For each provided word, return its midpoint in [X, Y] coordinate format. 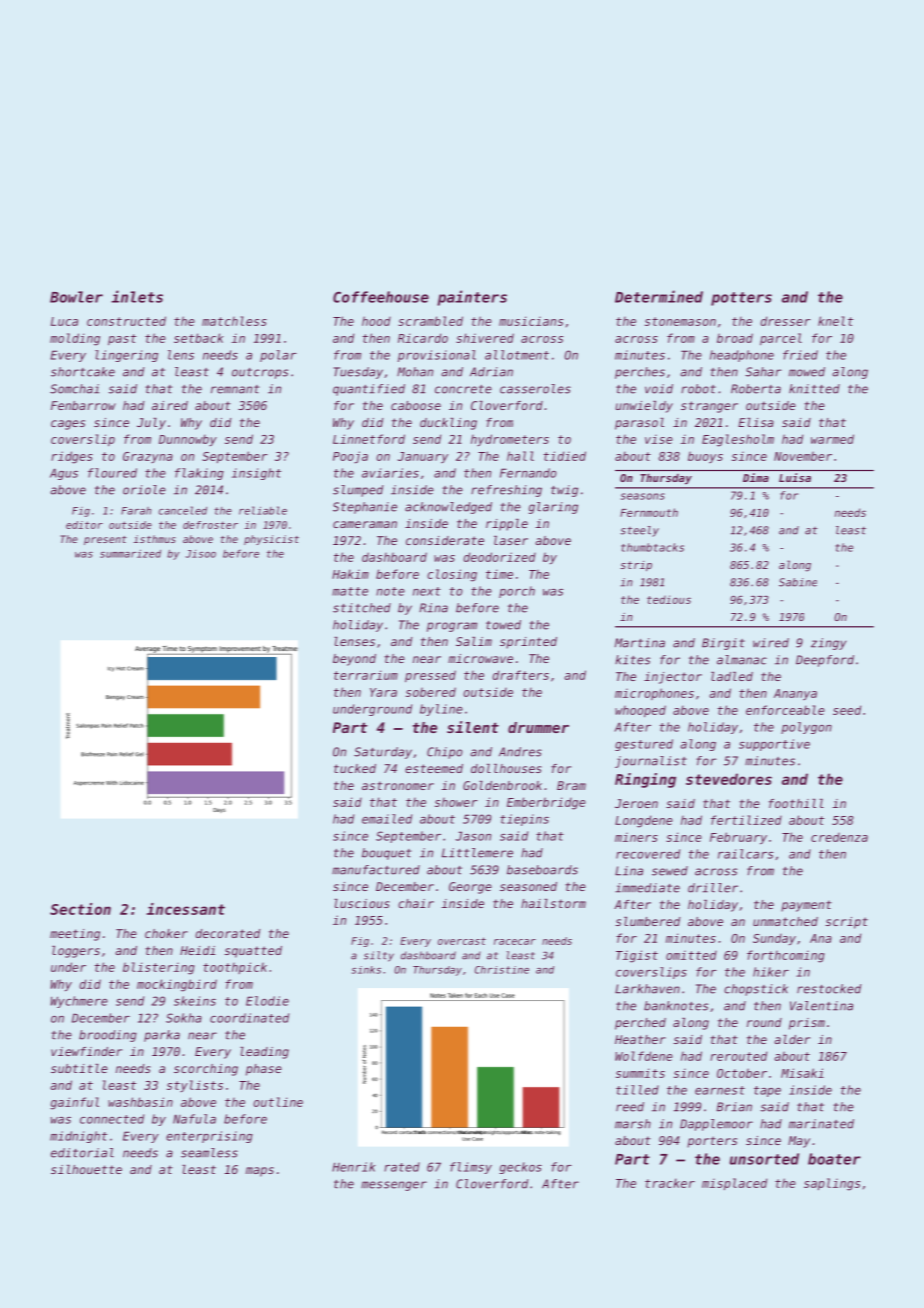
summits [640, 1073]
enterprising [209, 1137]
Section [80, 909]
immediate [647, 888]
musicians [531, 321]
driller [713, 888]
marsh [633, 1124]
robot [698, 389]
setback [199, 338]
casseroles [535, 389]
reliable [263, 510]
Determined [659, 296]
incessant [185, 909]
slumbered [648, 921]
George [470, 888]
